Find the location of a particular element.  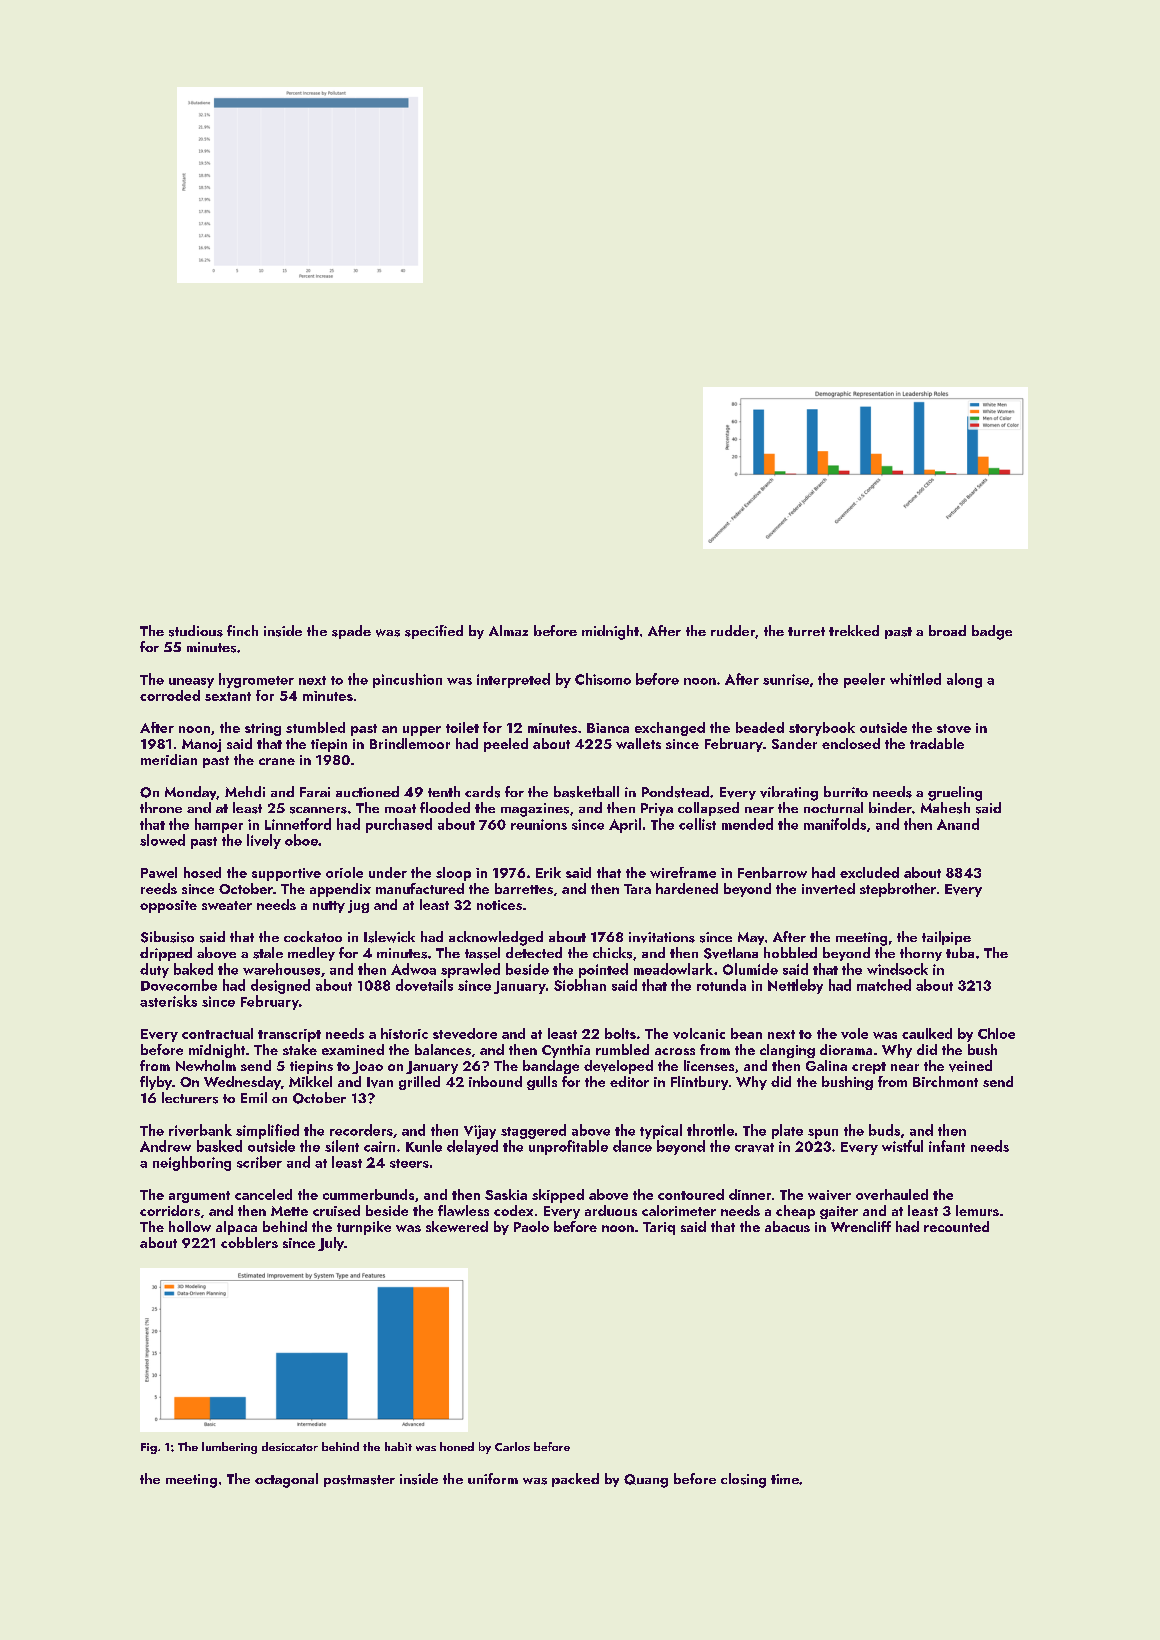

infant is located at coordinates (947, 1146).
